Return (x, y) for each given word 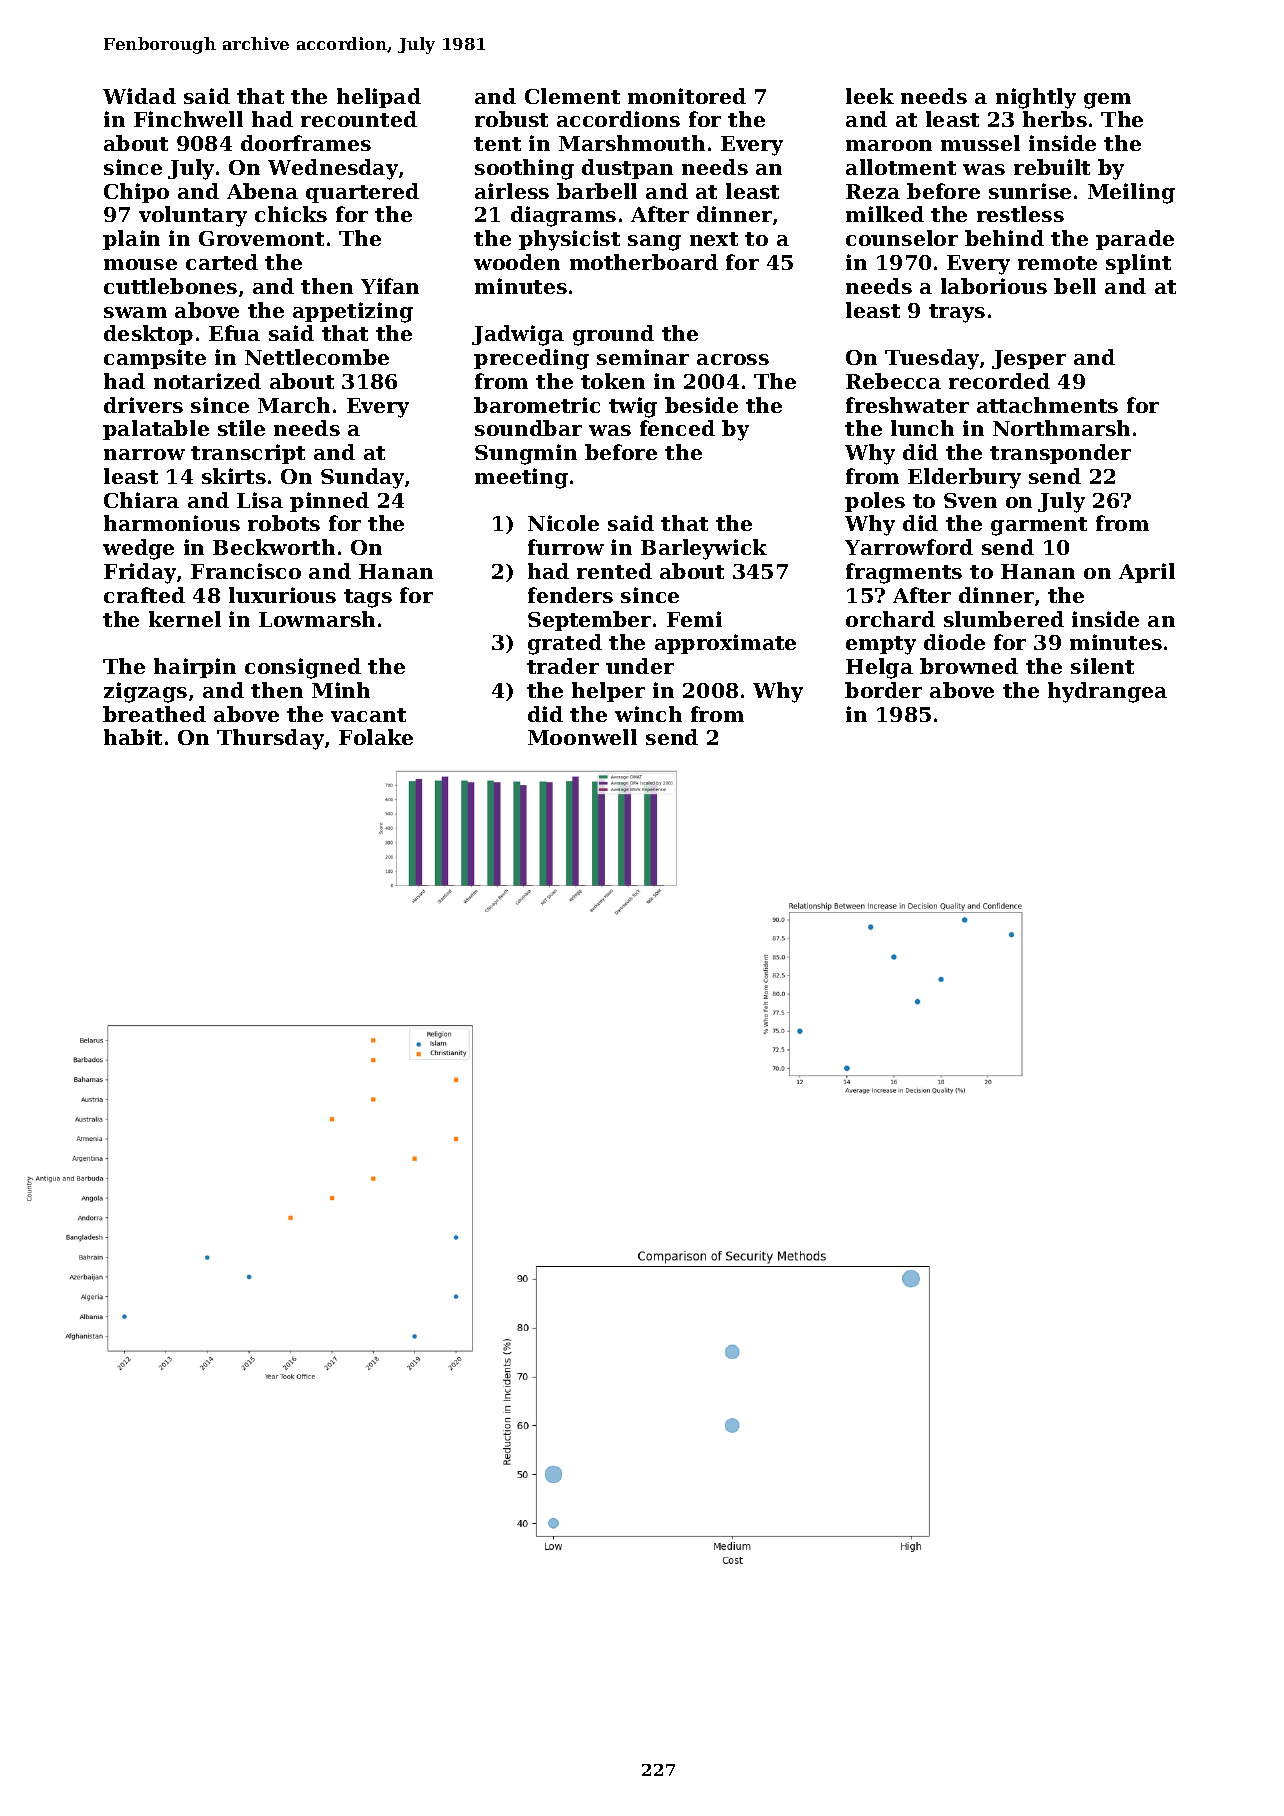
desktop (148, 335)
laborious (994, 286)
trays (957, 313)
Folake (376, 737)
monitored (687, 96)
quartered (362, 193)
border (883, 690)
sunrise (1030, 191)
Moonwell (582, 737)
